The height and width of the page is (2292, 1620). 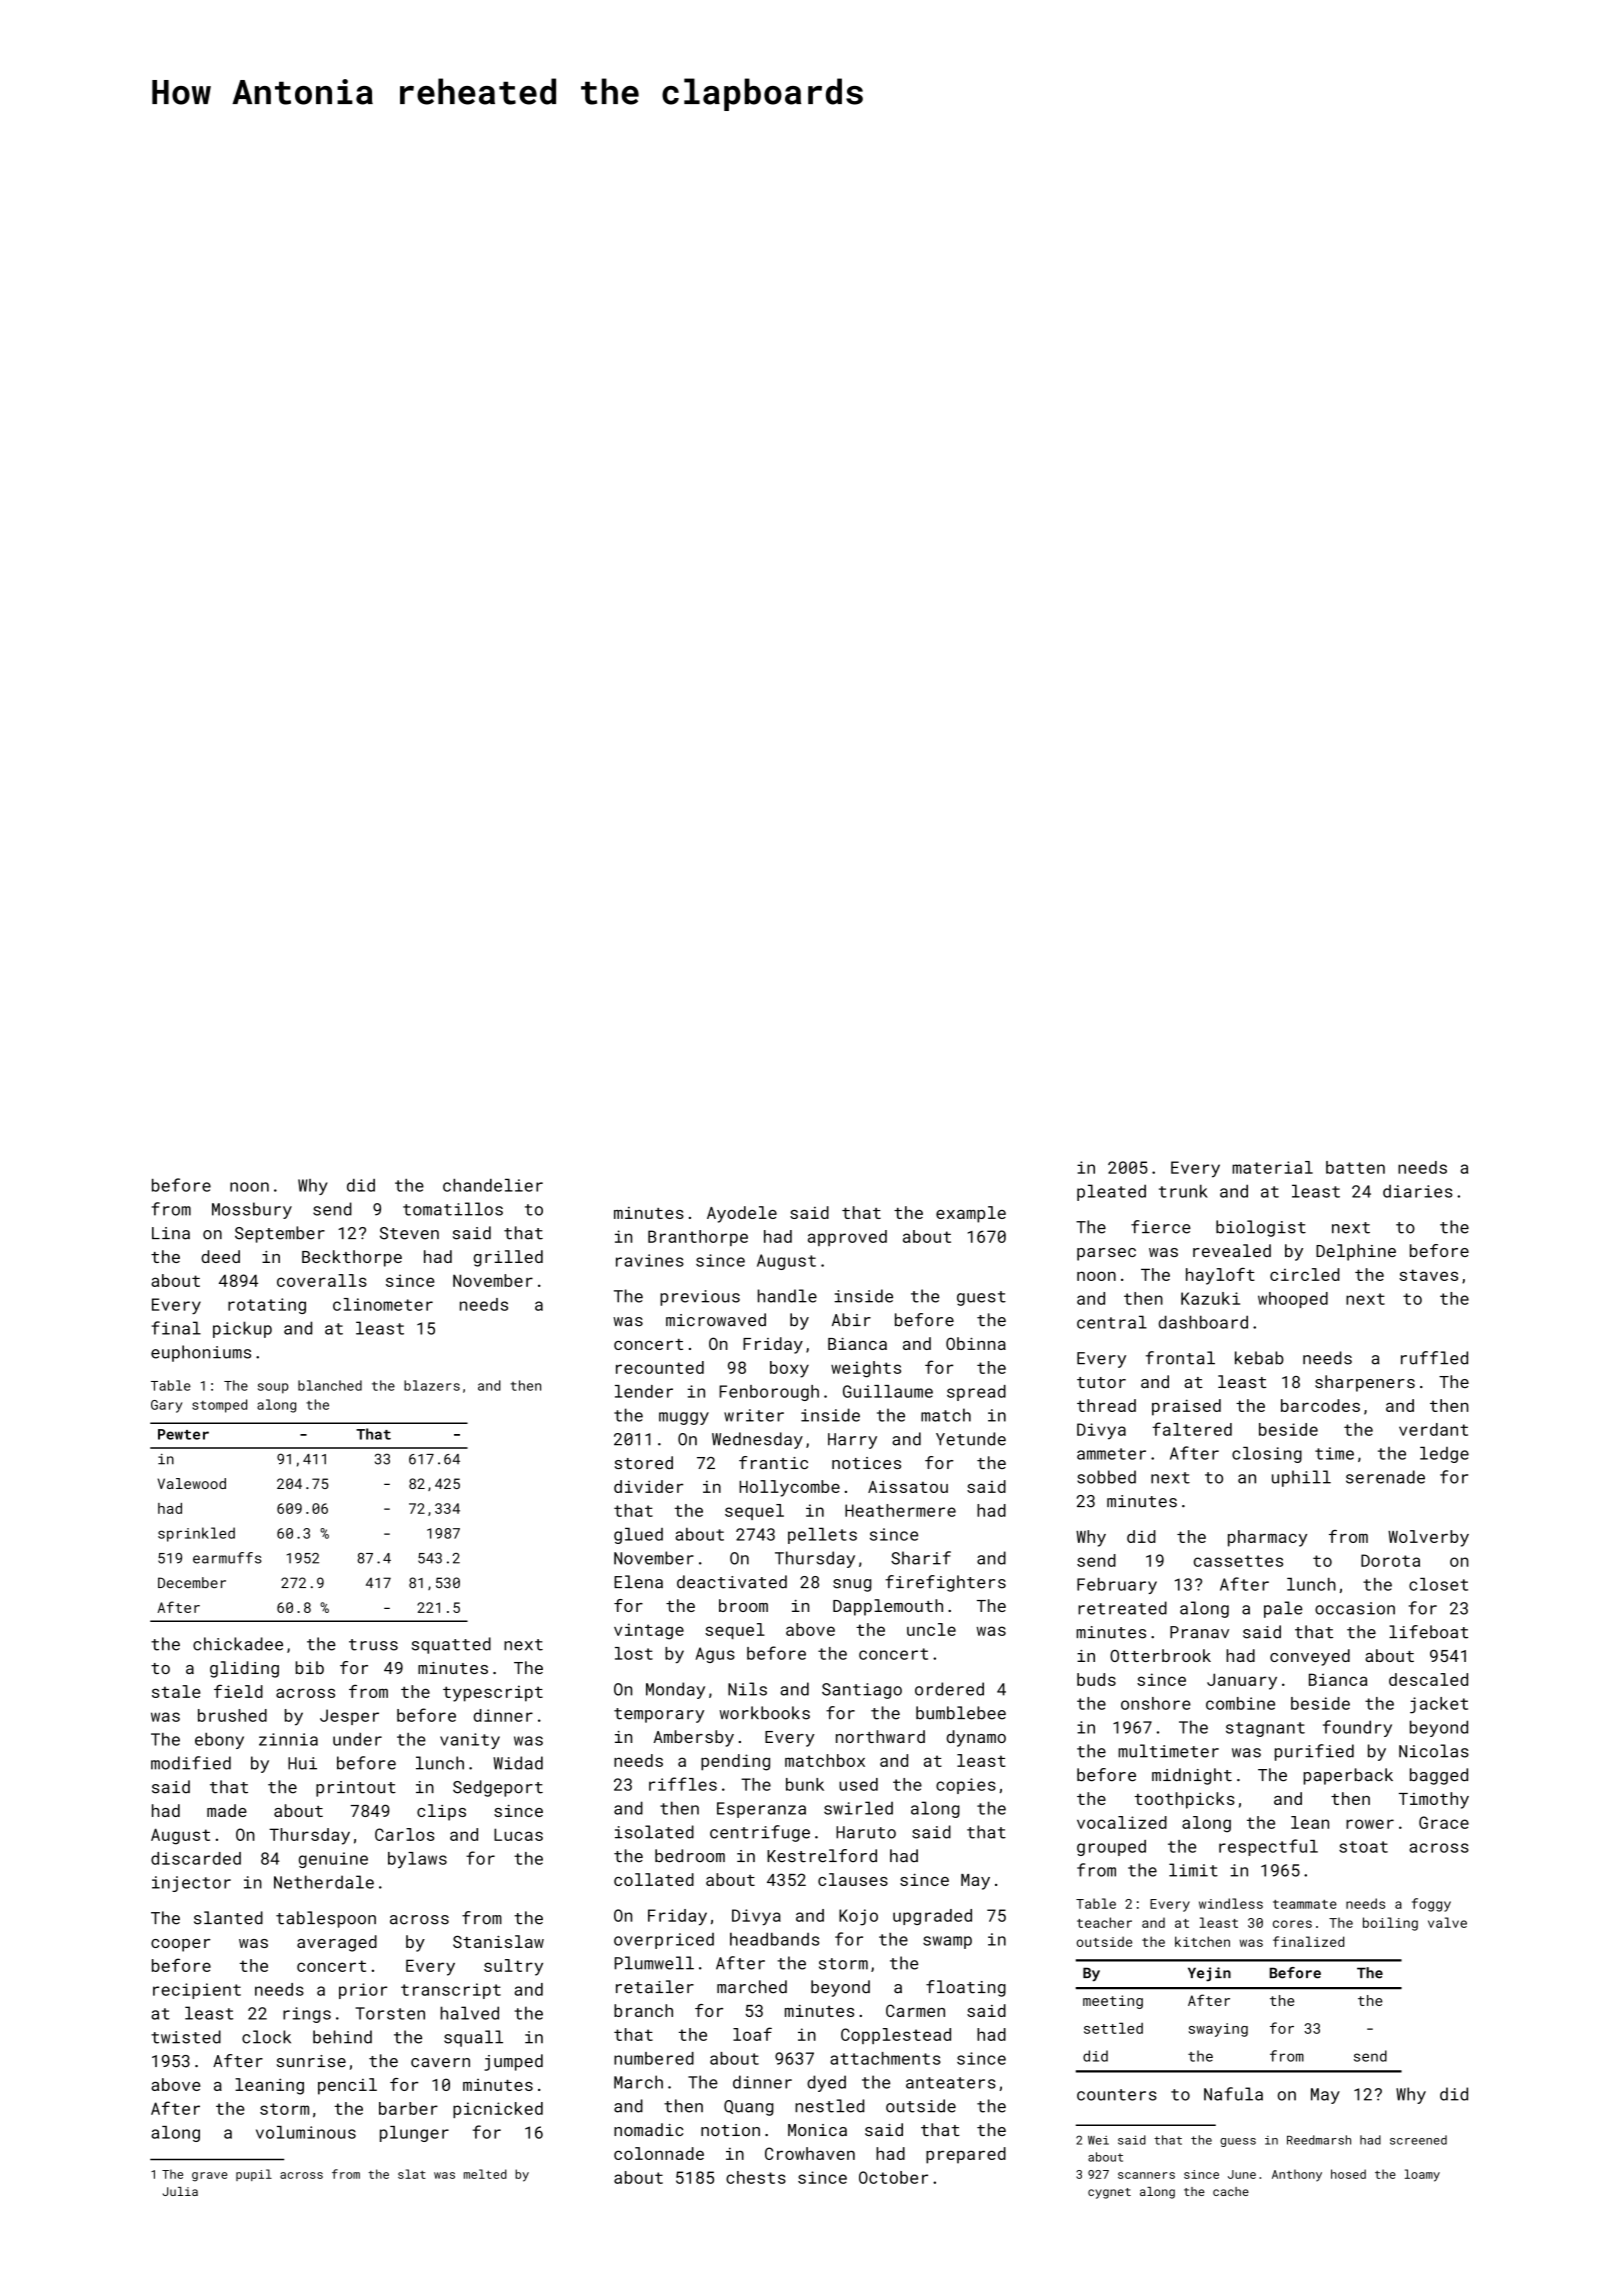 I want to click on Mossbury, so click(x=252, y=1210).
